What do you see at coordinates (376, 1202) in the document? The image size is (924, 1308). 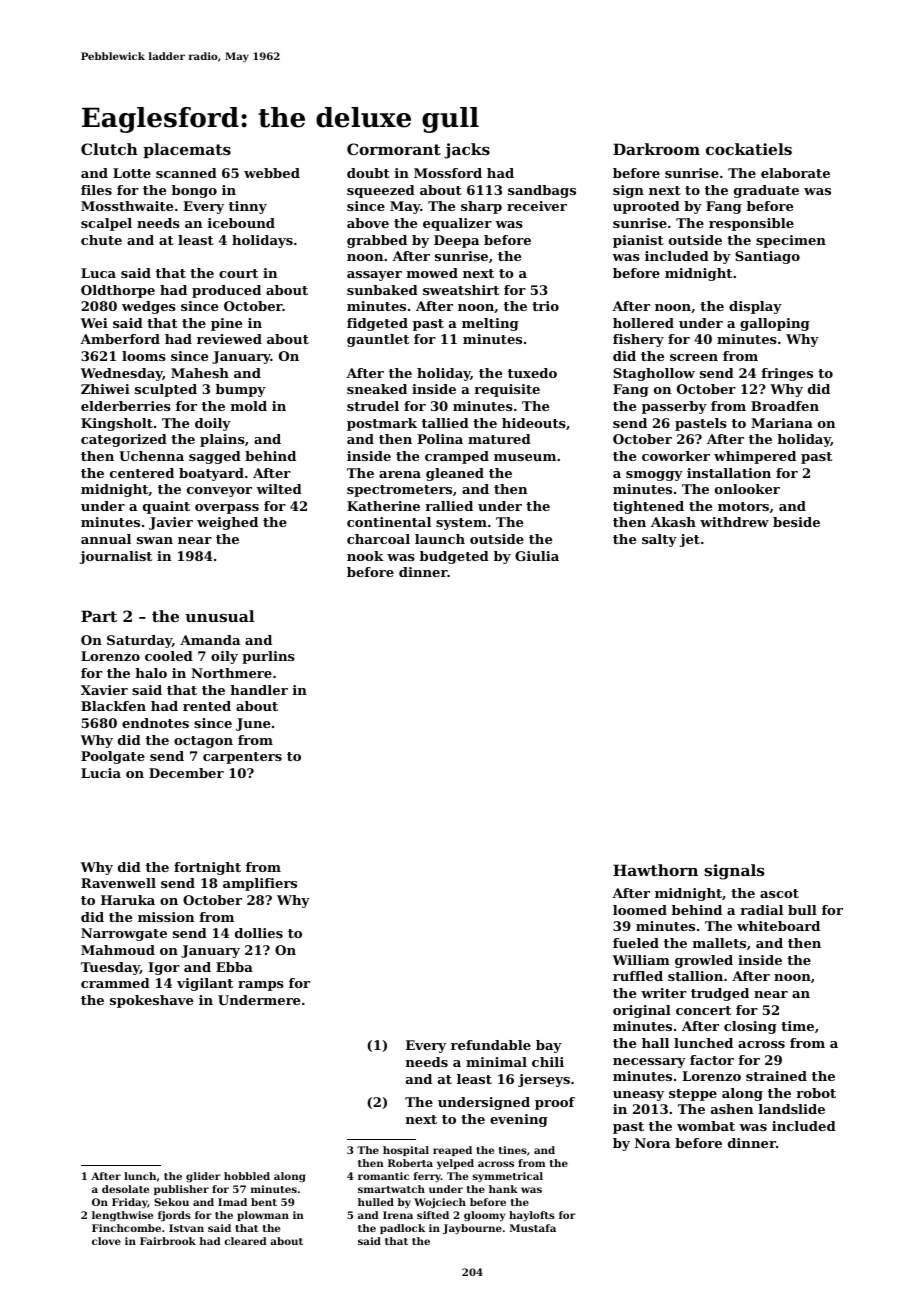 I see `hulled` at bounding box center [376, 1202].
